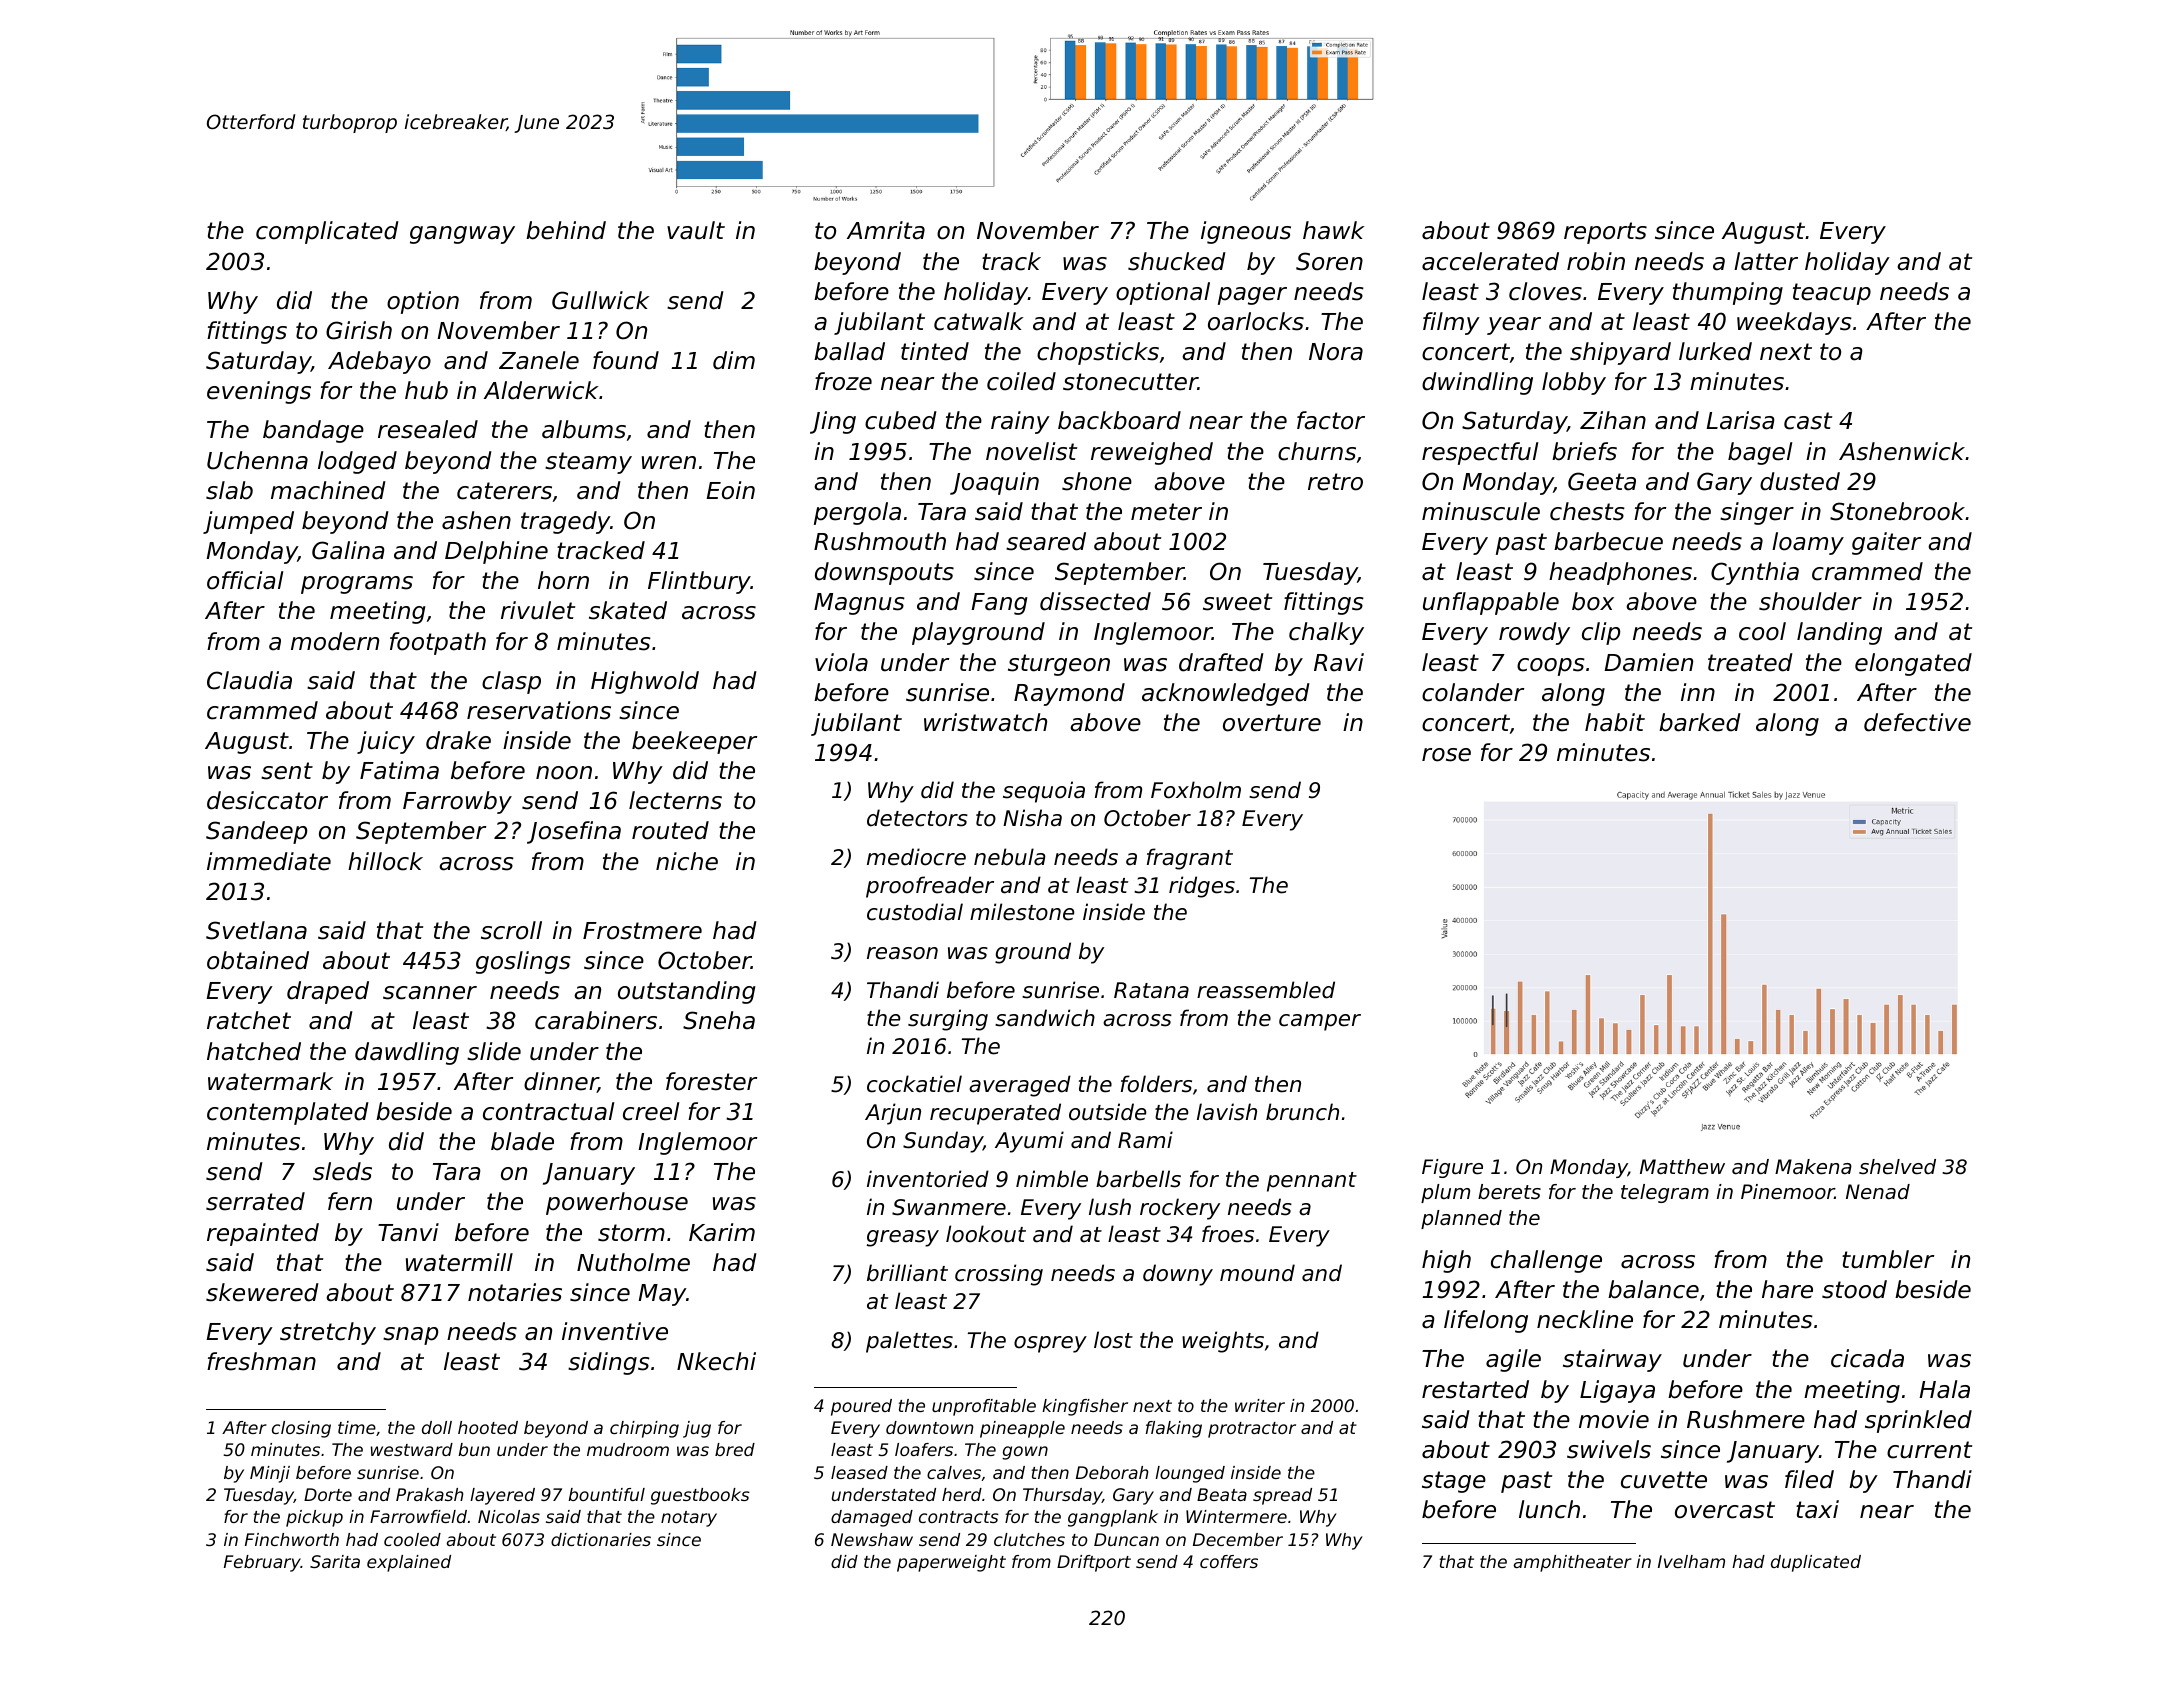 The width and height of the screenshot is (2178, 1683). I want to click on Makena, so click(1813, 1167).
